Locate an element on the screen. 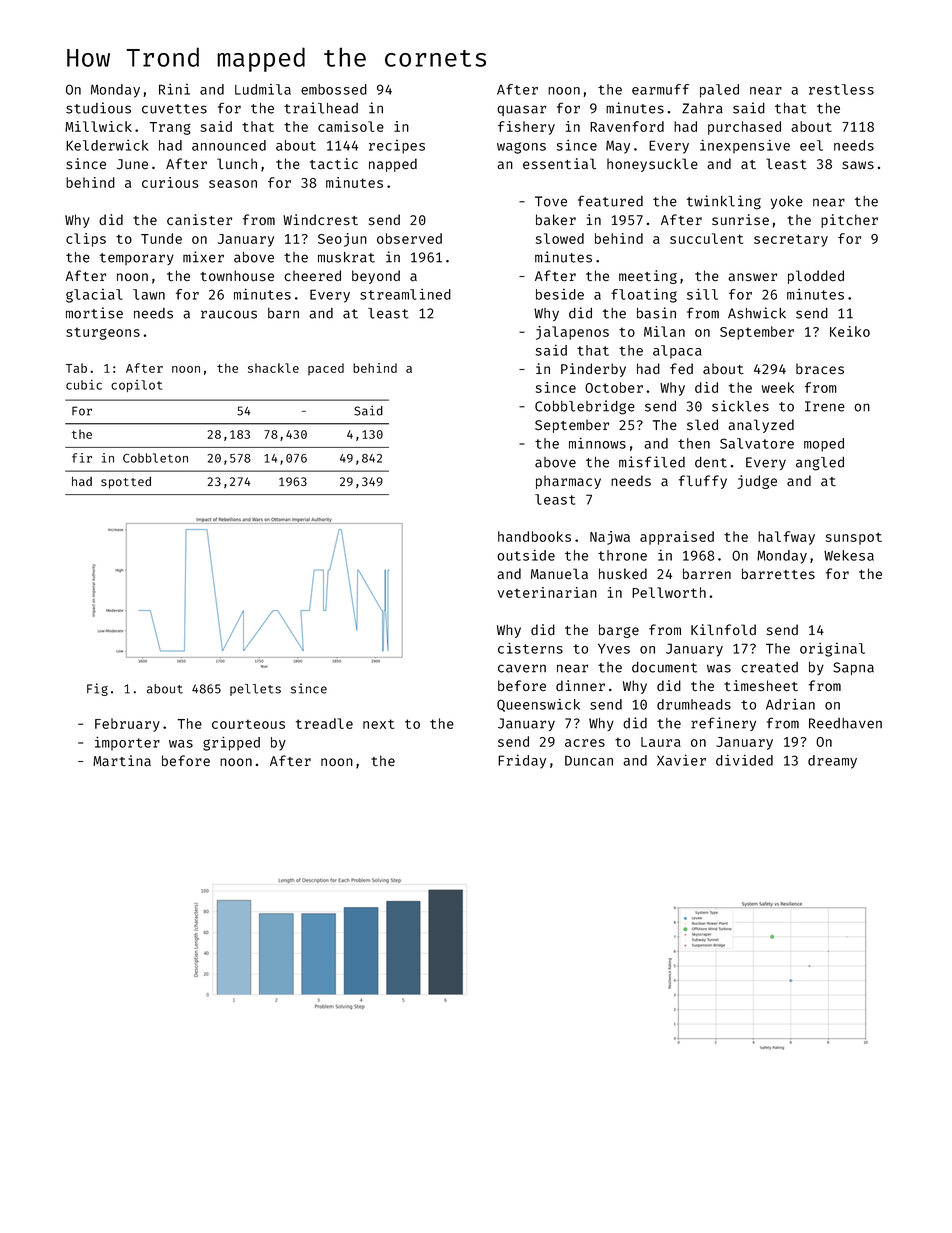 The height and width of the screenshot is (1233, 952). minnows is located at coordinates (597, 443).
